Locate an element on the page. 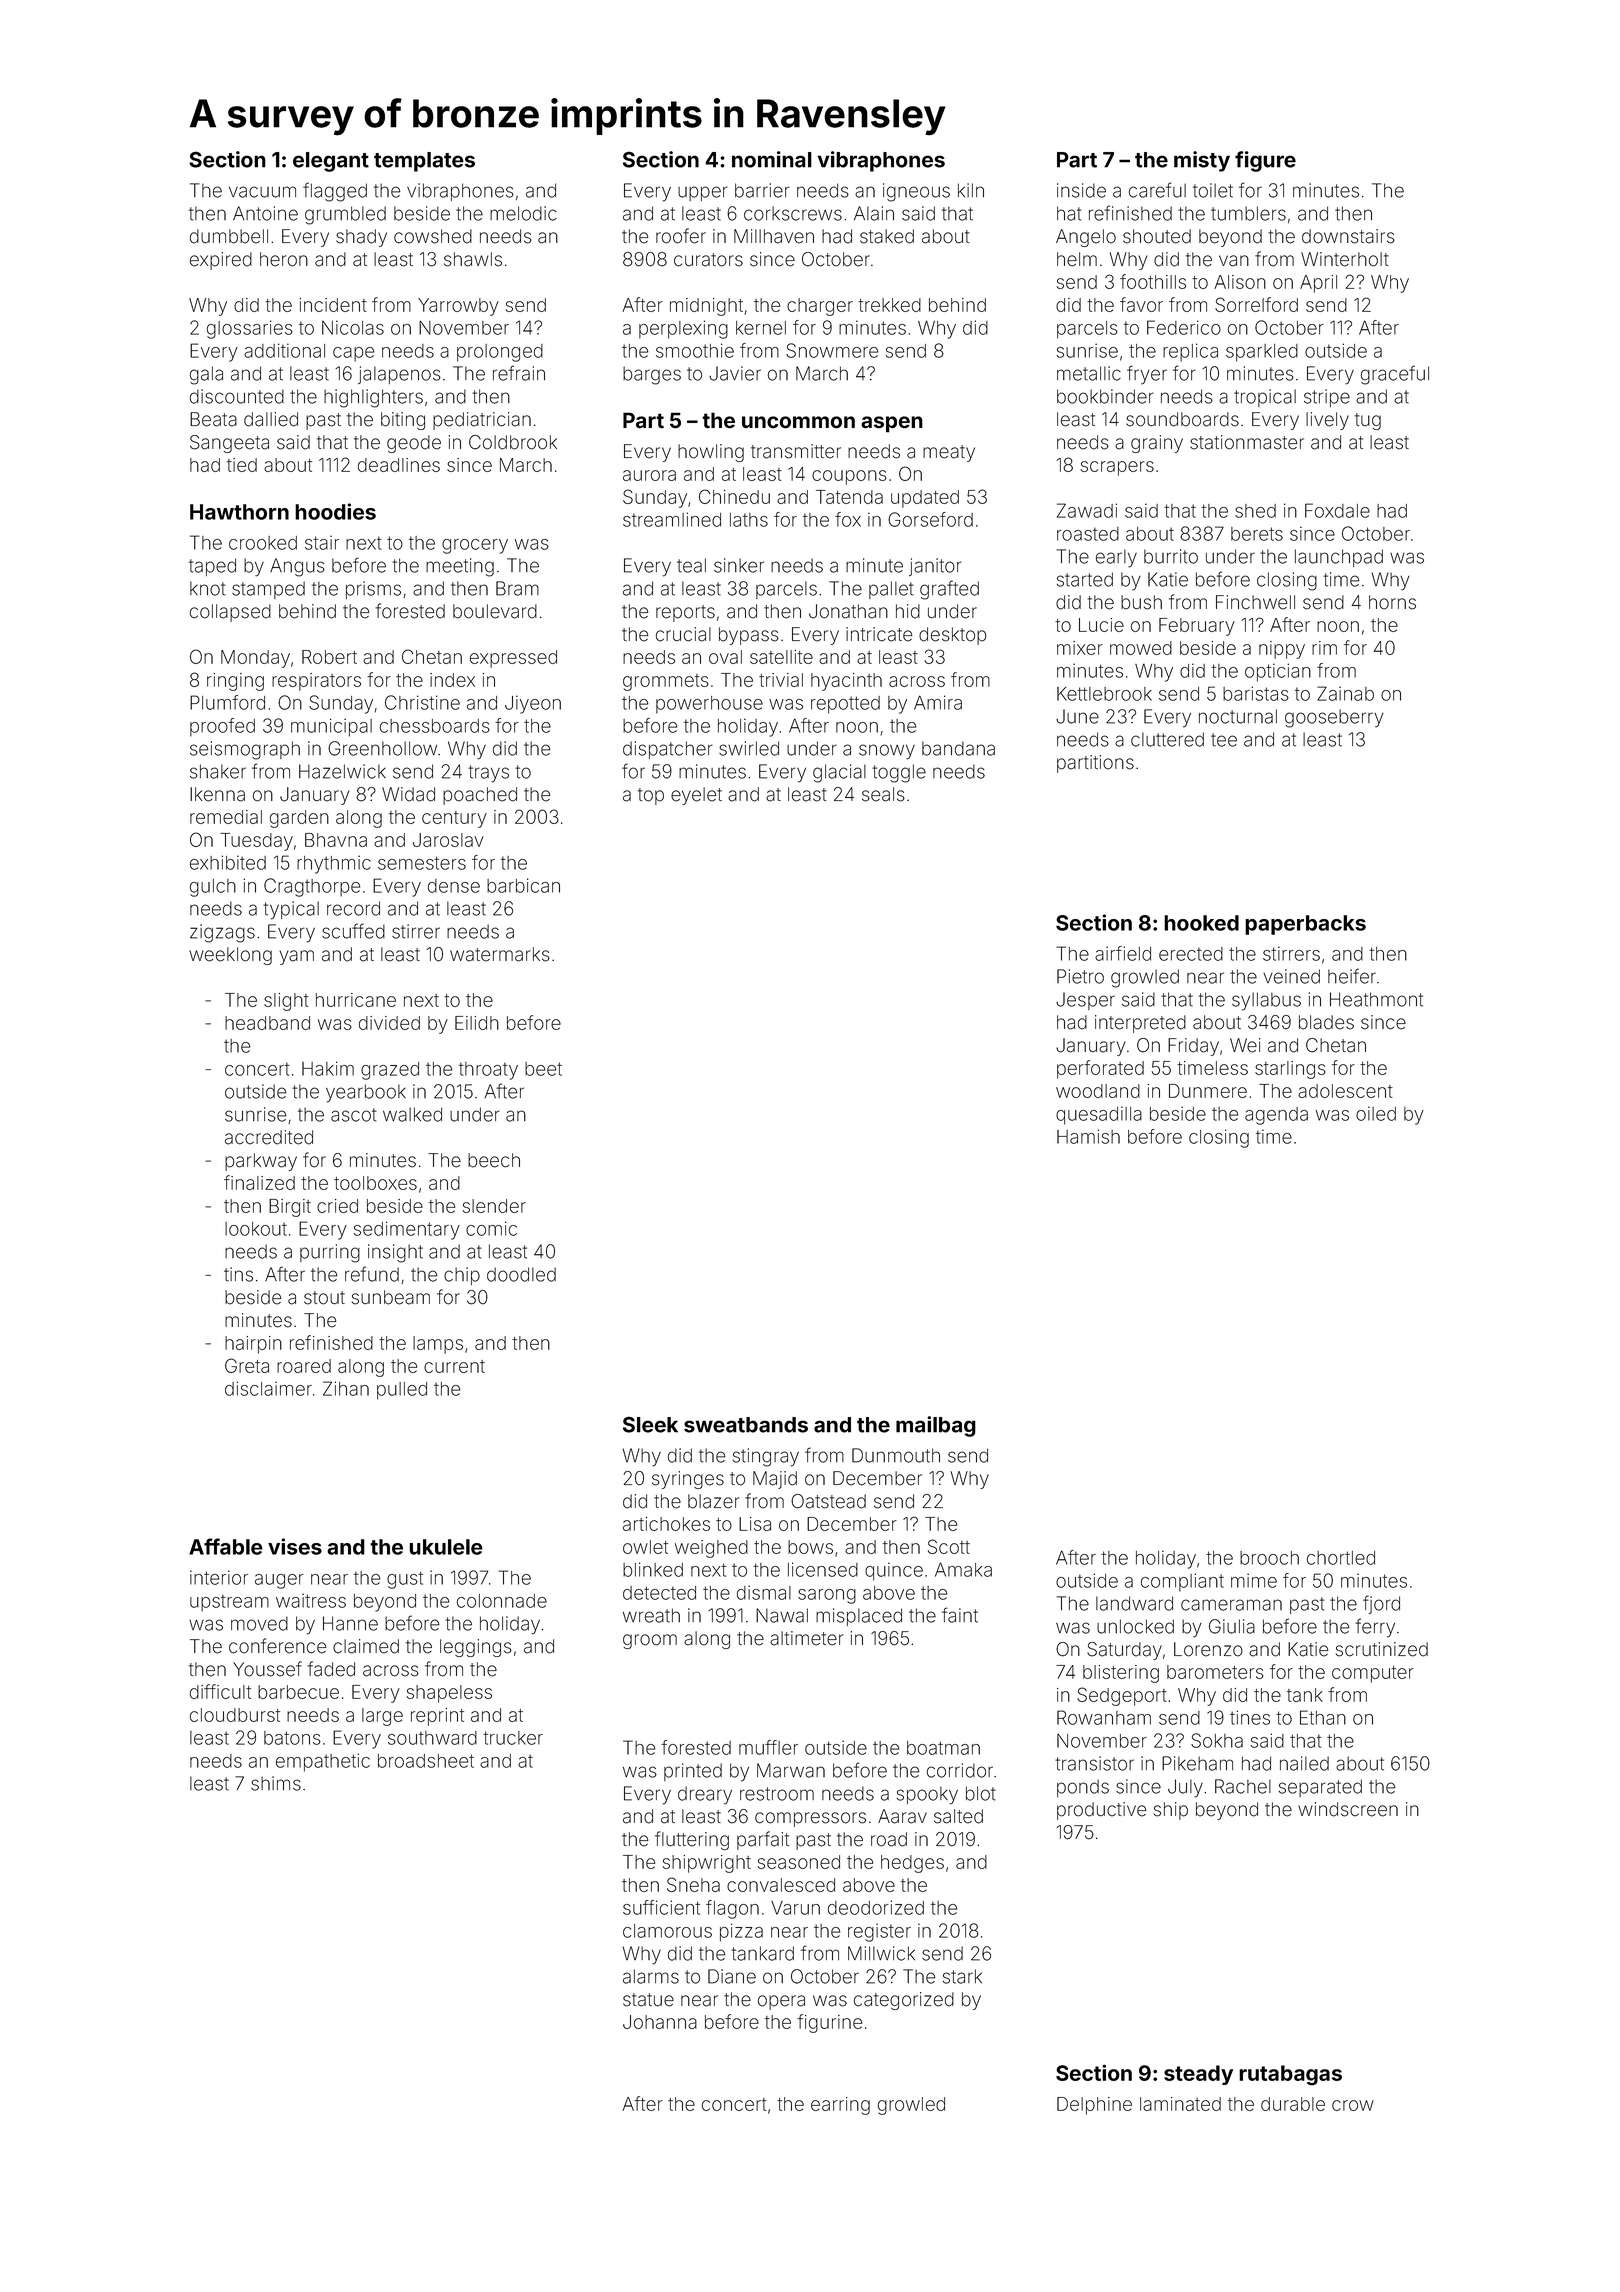 The width and height of the image is (1620, 2292). tropical is located at coordinates (1265, 398).
